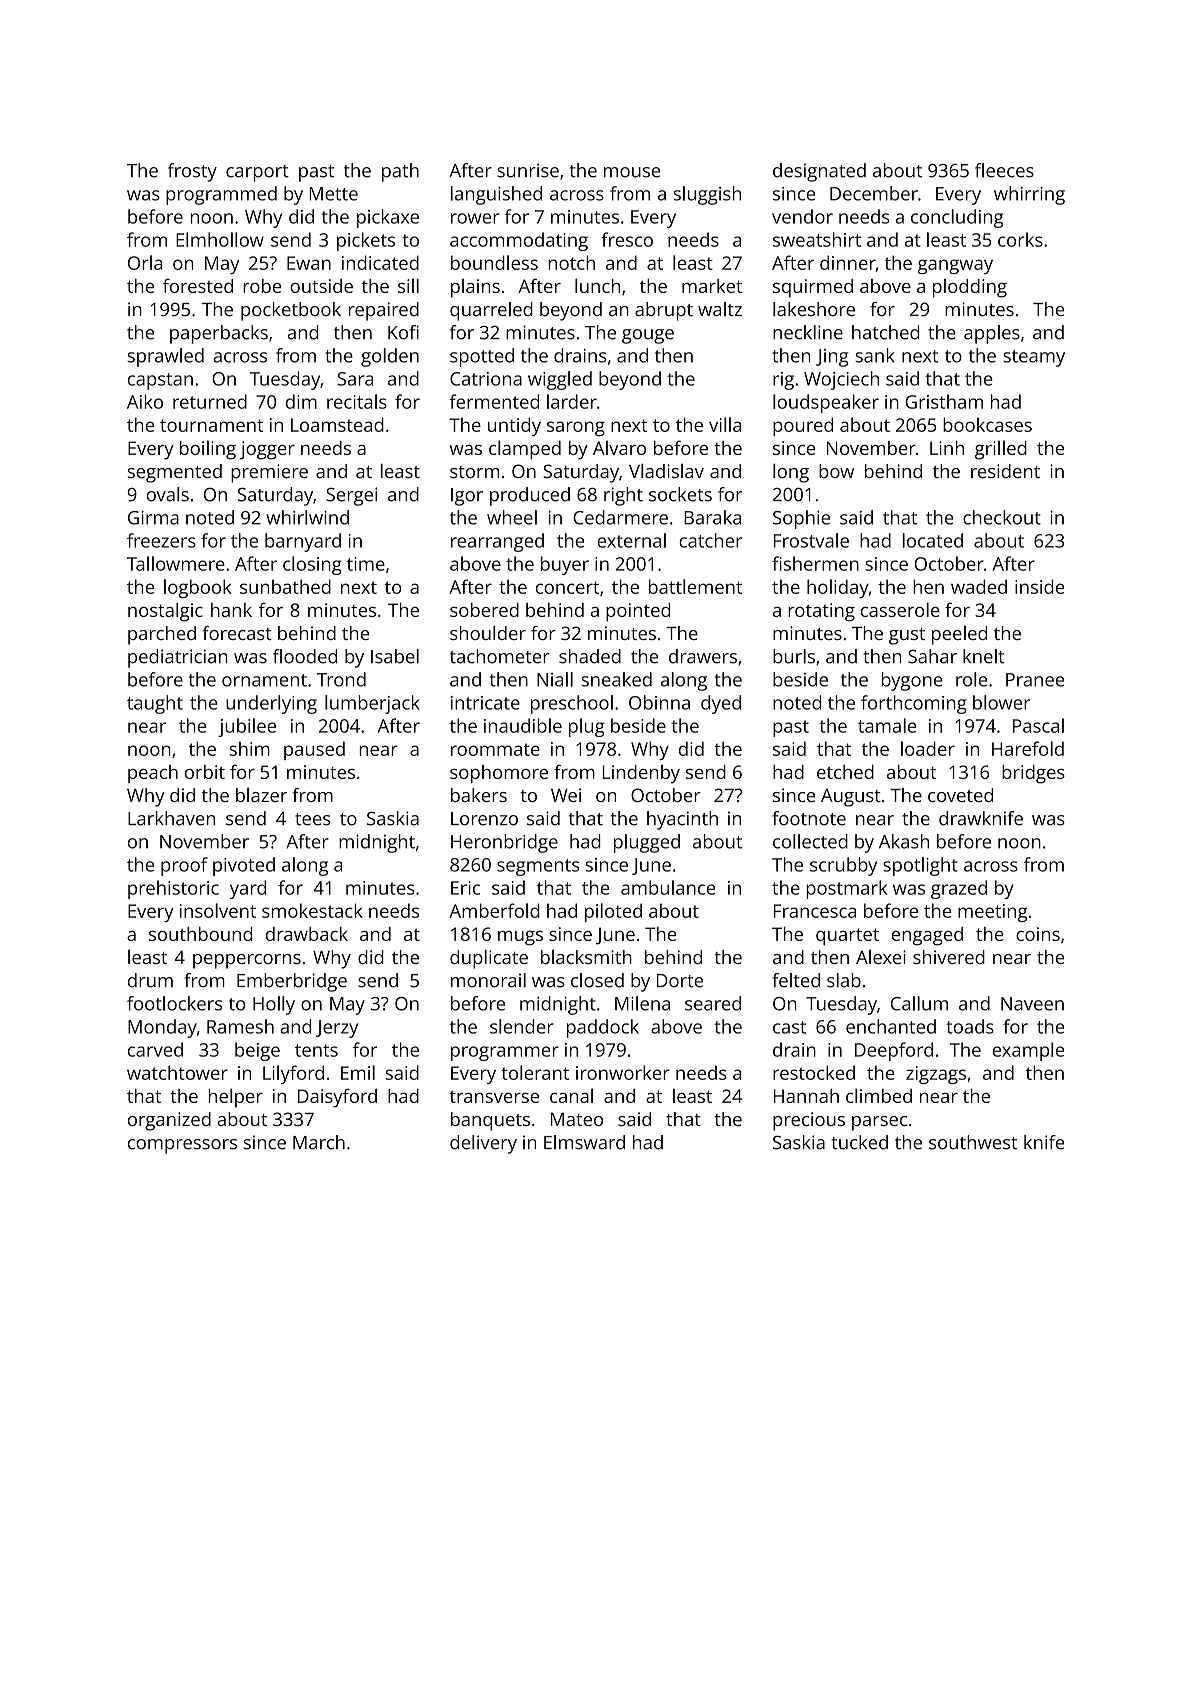  I want to click on loudspeaker, so click(826, 403).
